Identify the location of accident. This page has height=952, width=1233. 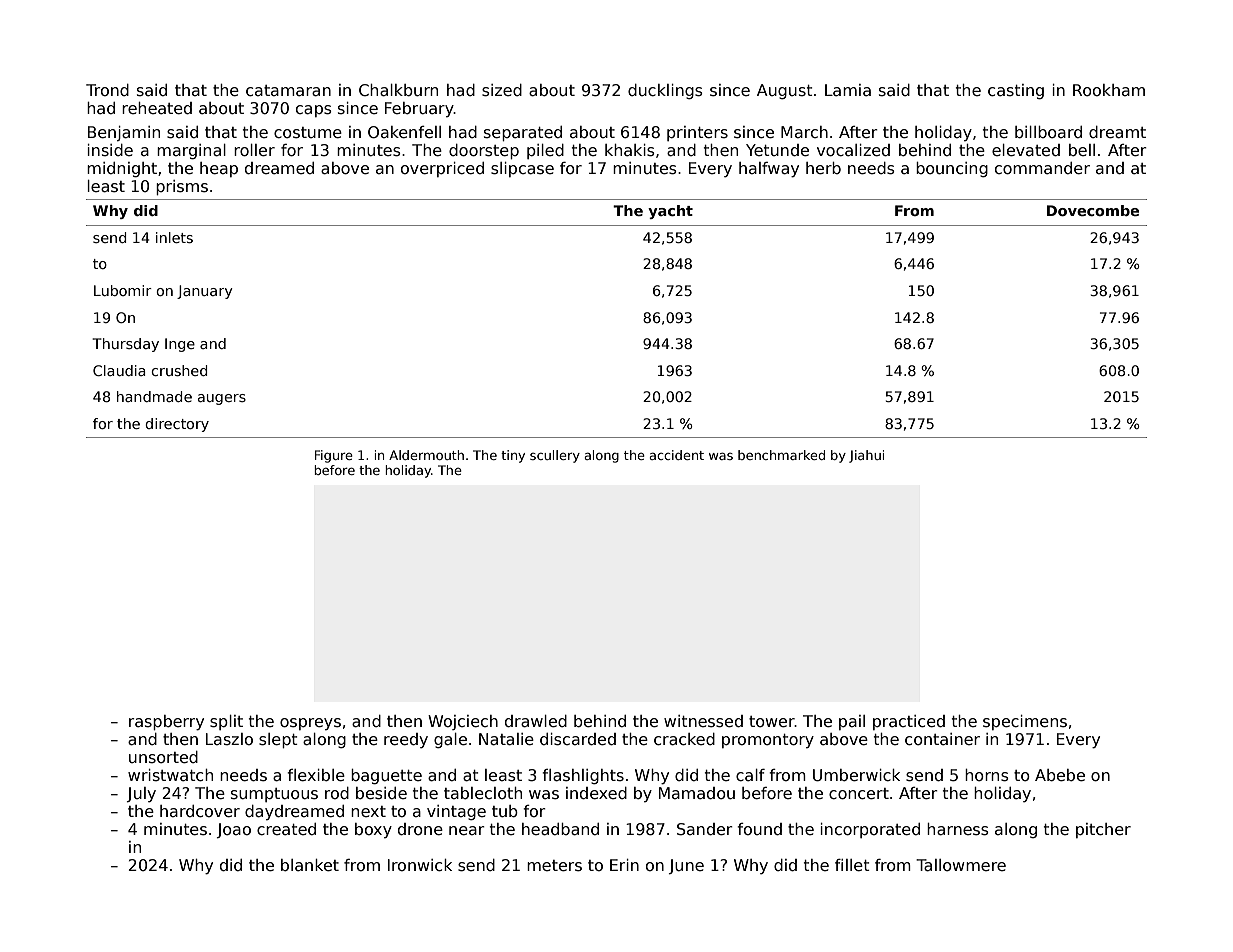
(676, 455).
